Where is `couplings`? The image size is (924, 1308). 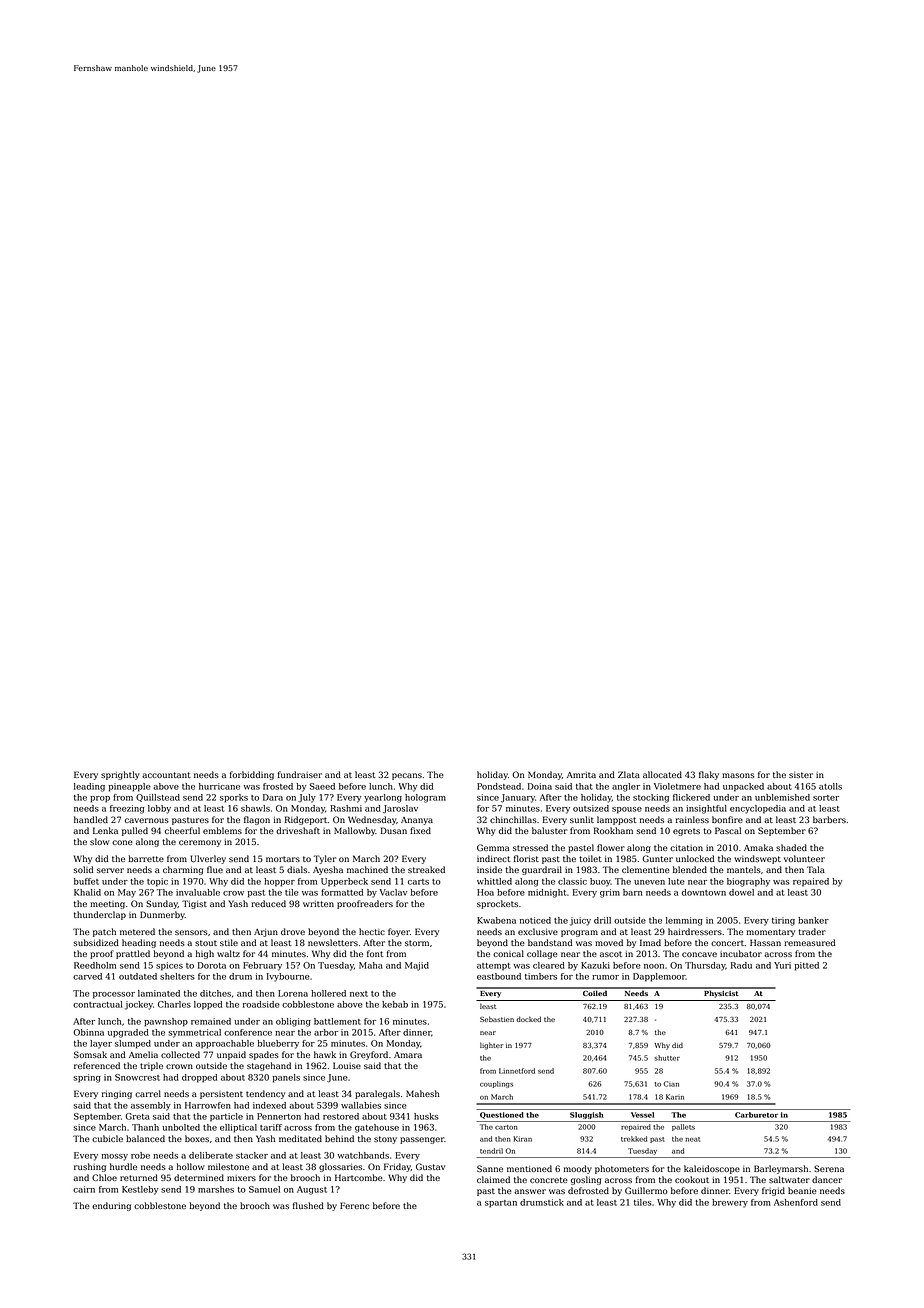 couplings is located at coordinates (496, 1084).
